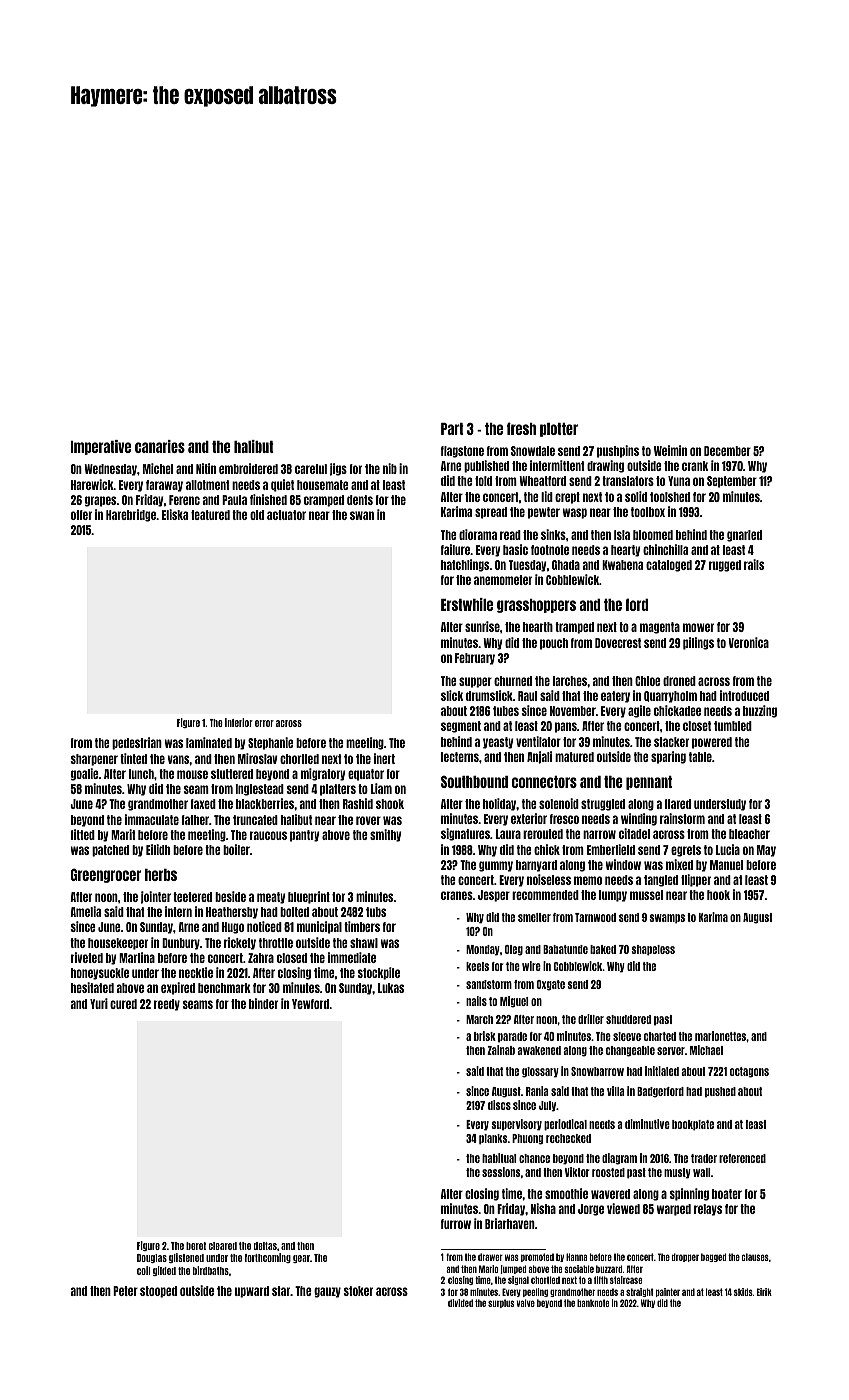 The width and height of the screenshot is (849, 1400). What do you see at coordinates (513, 681) in the screenshot?
I see `churned` at bounding box center [513, 681].
